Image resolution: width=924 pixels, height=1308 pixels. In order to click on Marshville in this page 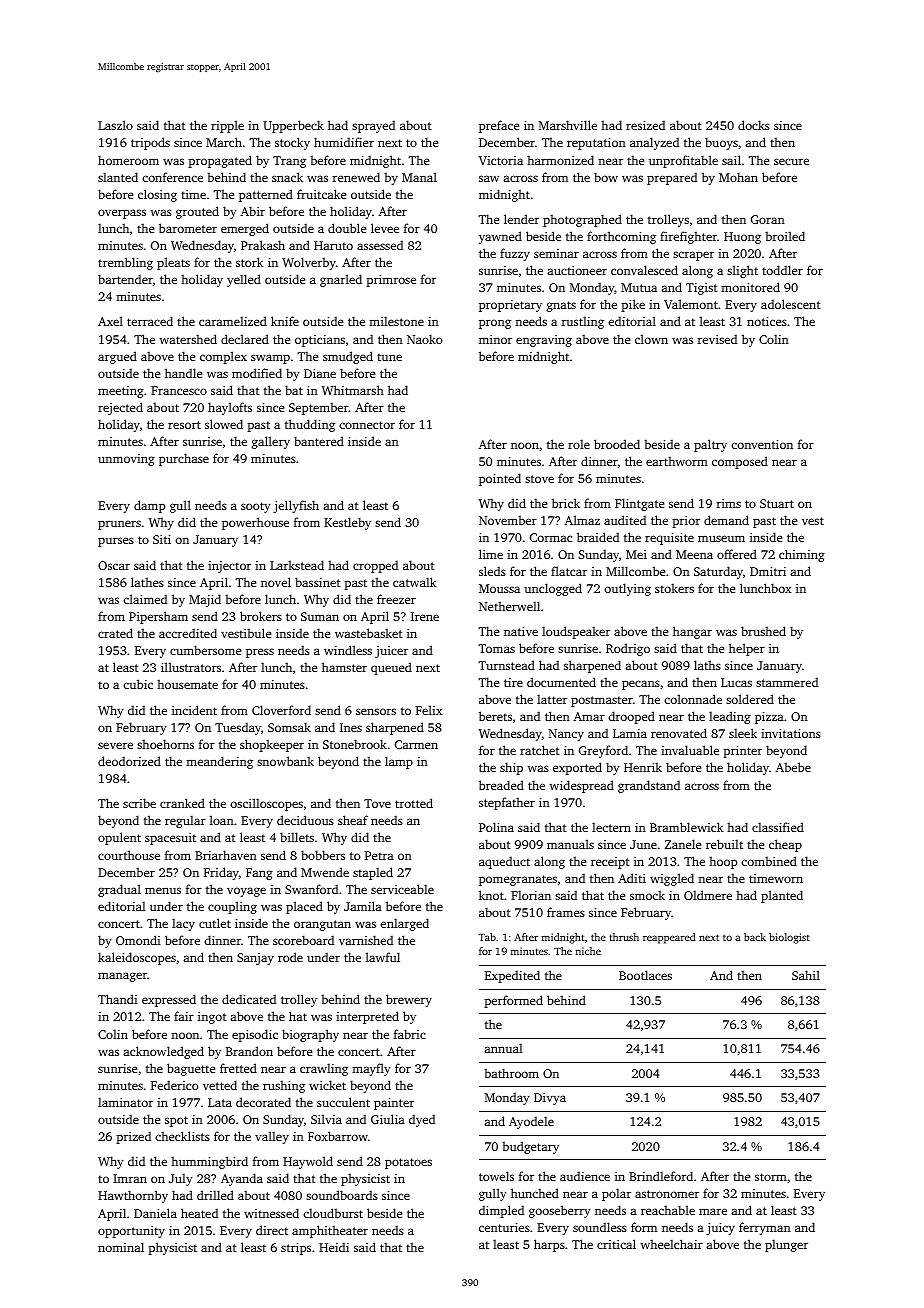, I will do `click(568, 125)`.
